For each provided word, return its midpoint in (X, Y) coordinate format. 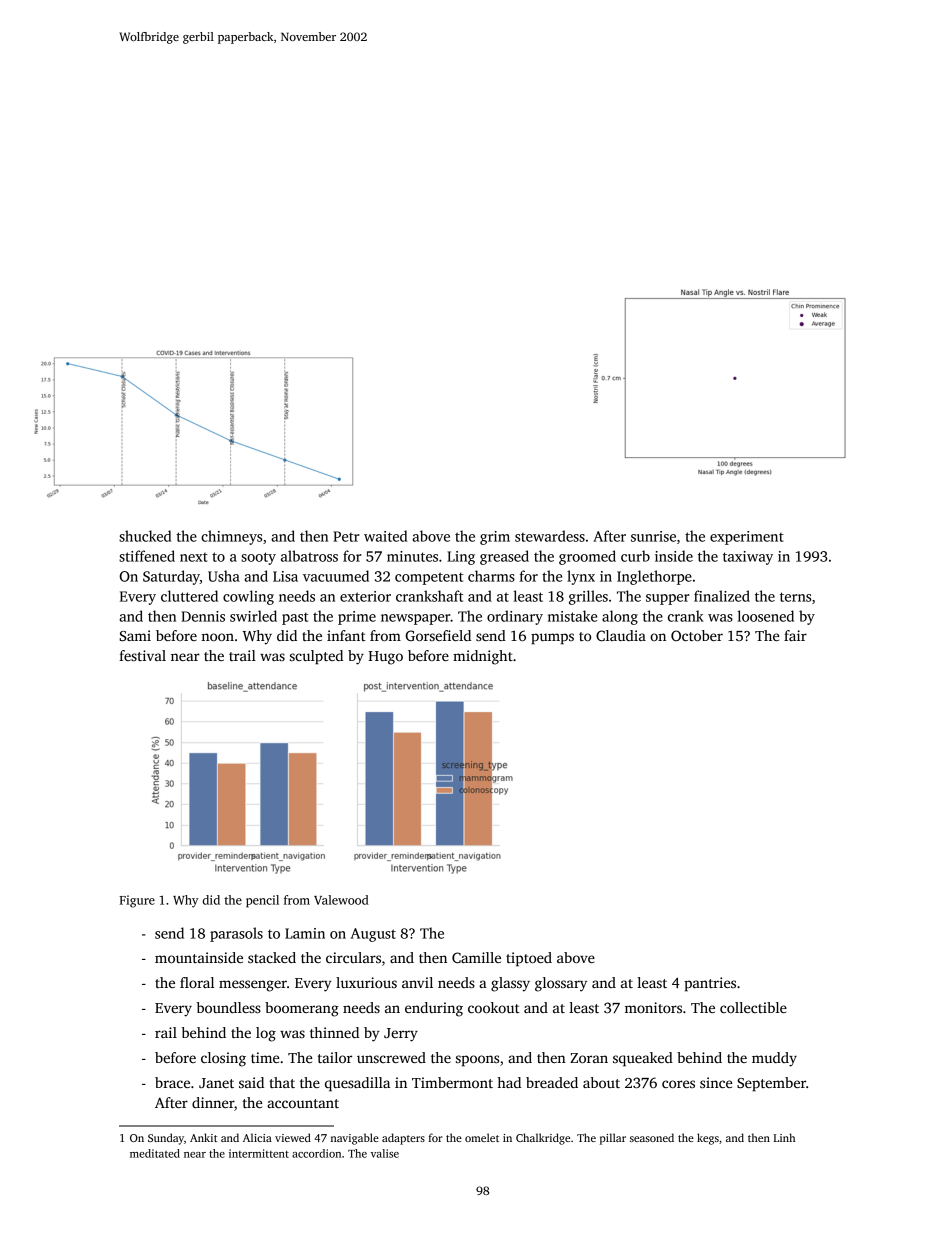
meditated (155, 1153)
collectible (753, 1007)
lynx (581, 577)
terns (795, 597)
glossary (561, 984)
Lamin (305, 933)
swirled (253, 616)
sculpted (316, 657)
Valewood (341, 900)
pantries (710, 984)
